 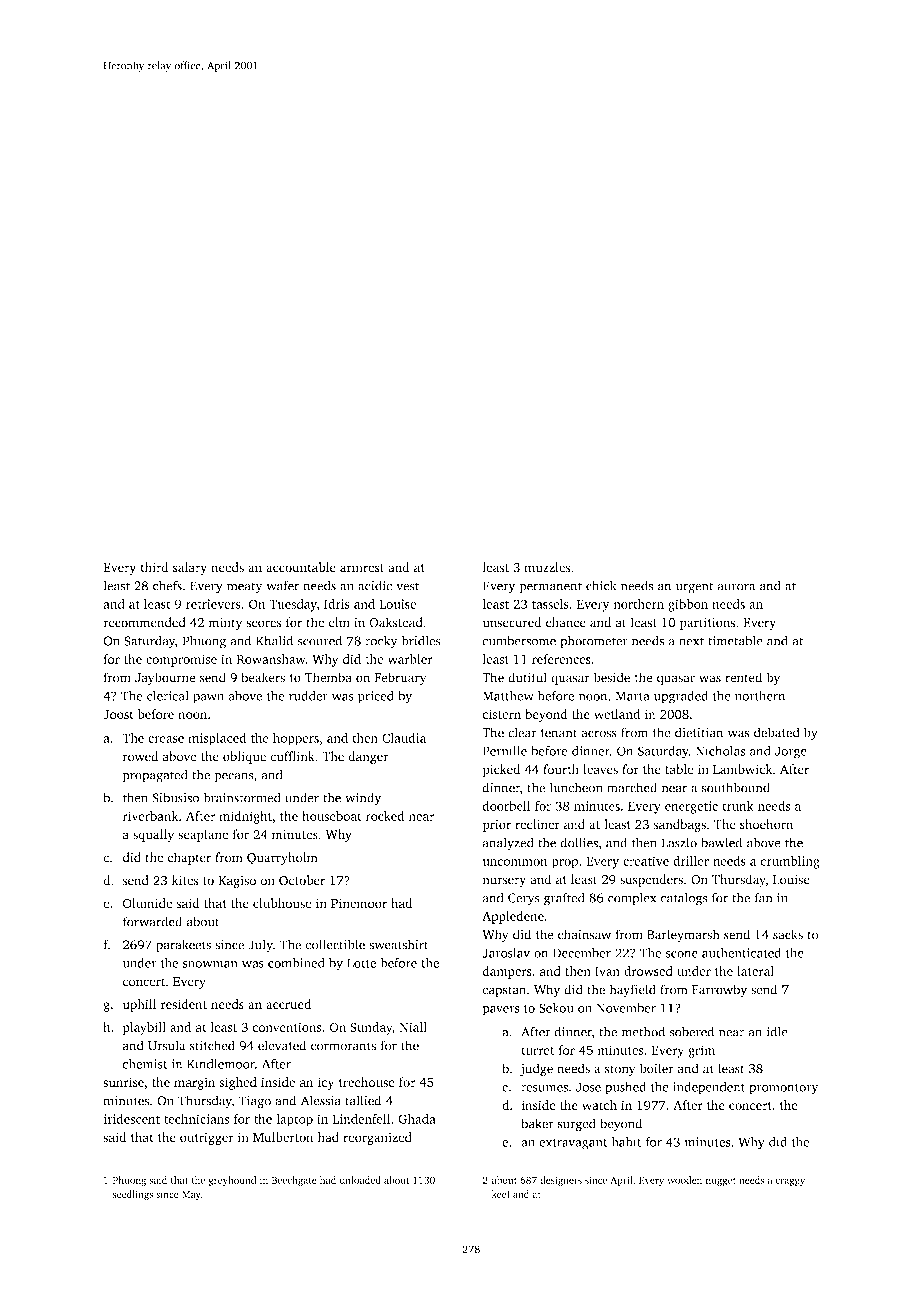 What do you see at coordinates (417, 1119) in the screenshot?
I see `Ghada` at bounding box center [417, 1119].
